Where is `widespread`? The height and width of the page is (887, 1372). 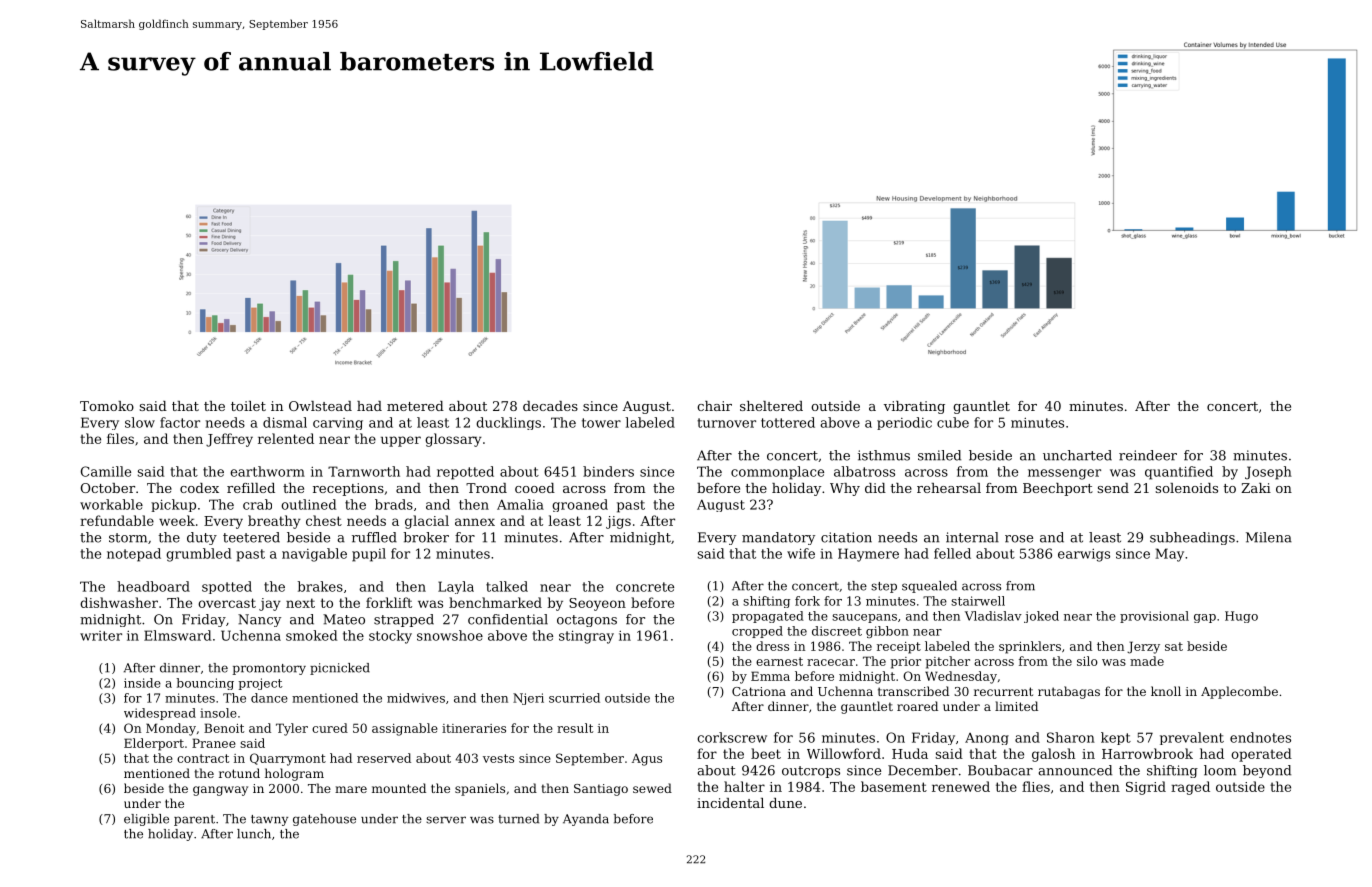 widespread is located at coordinates (160, 714).
